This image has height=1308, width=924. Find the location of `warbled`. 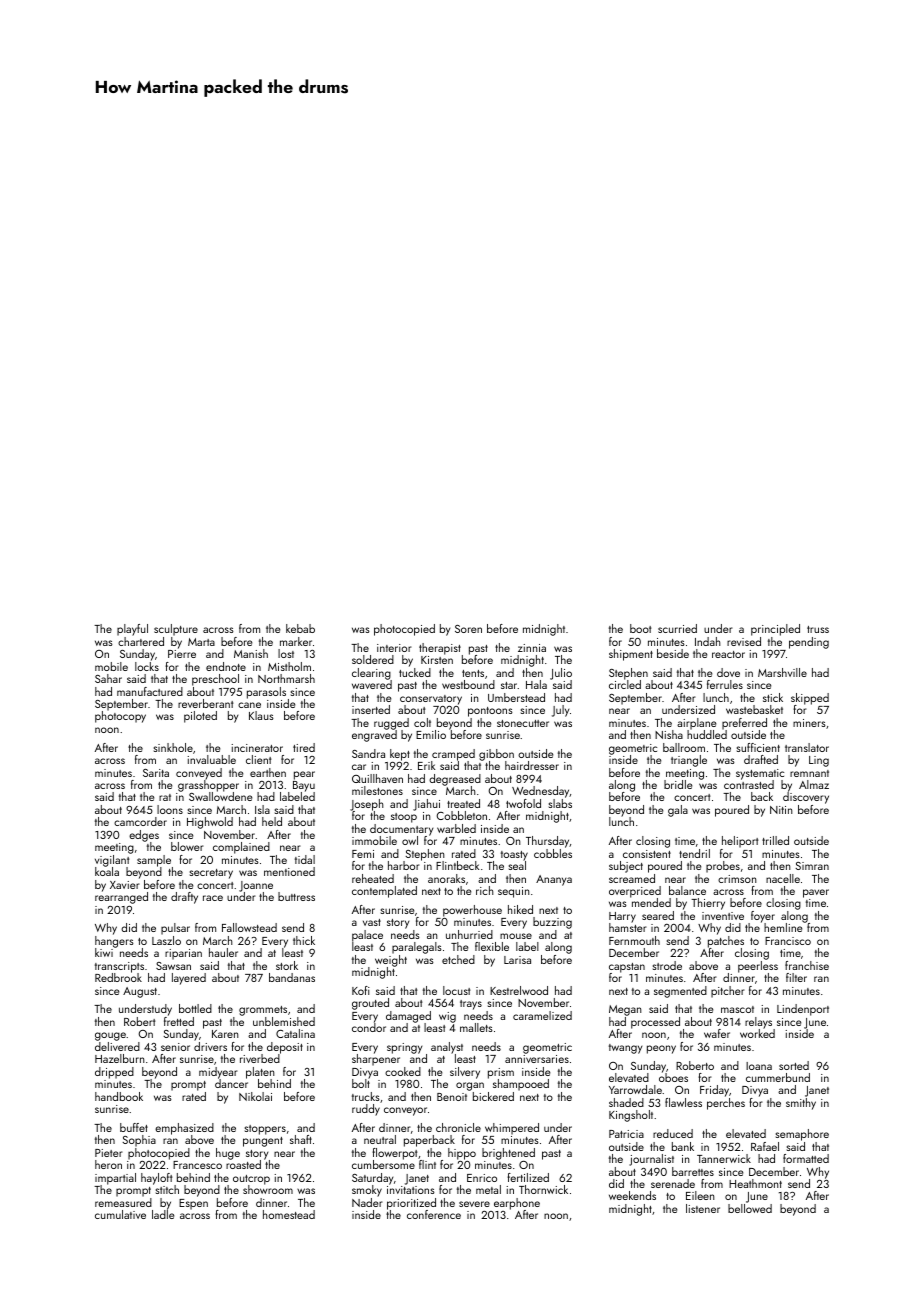

warbled is located at coordinates (456, 828).
